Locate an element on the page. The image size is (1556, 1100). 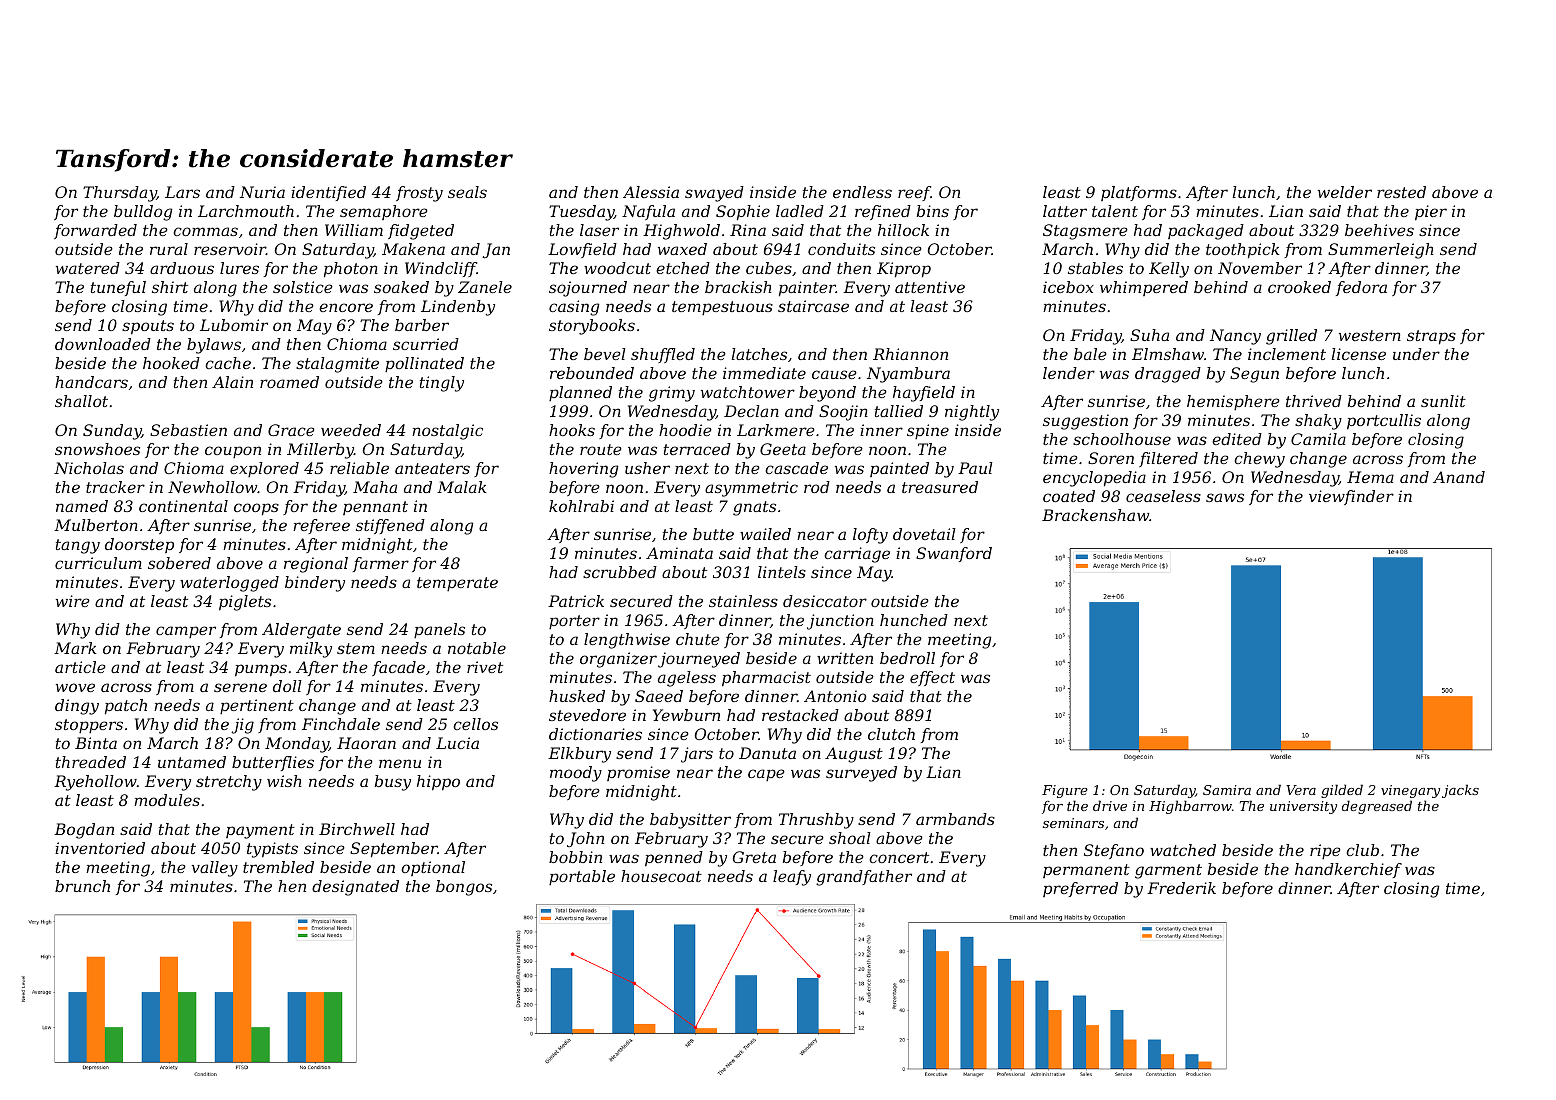
Brackenshaw is located at coordinates (1095, 515).
